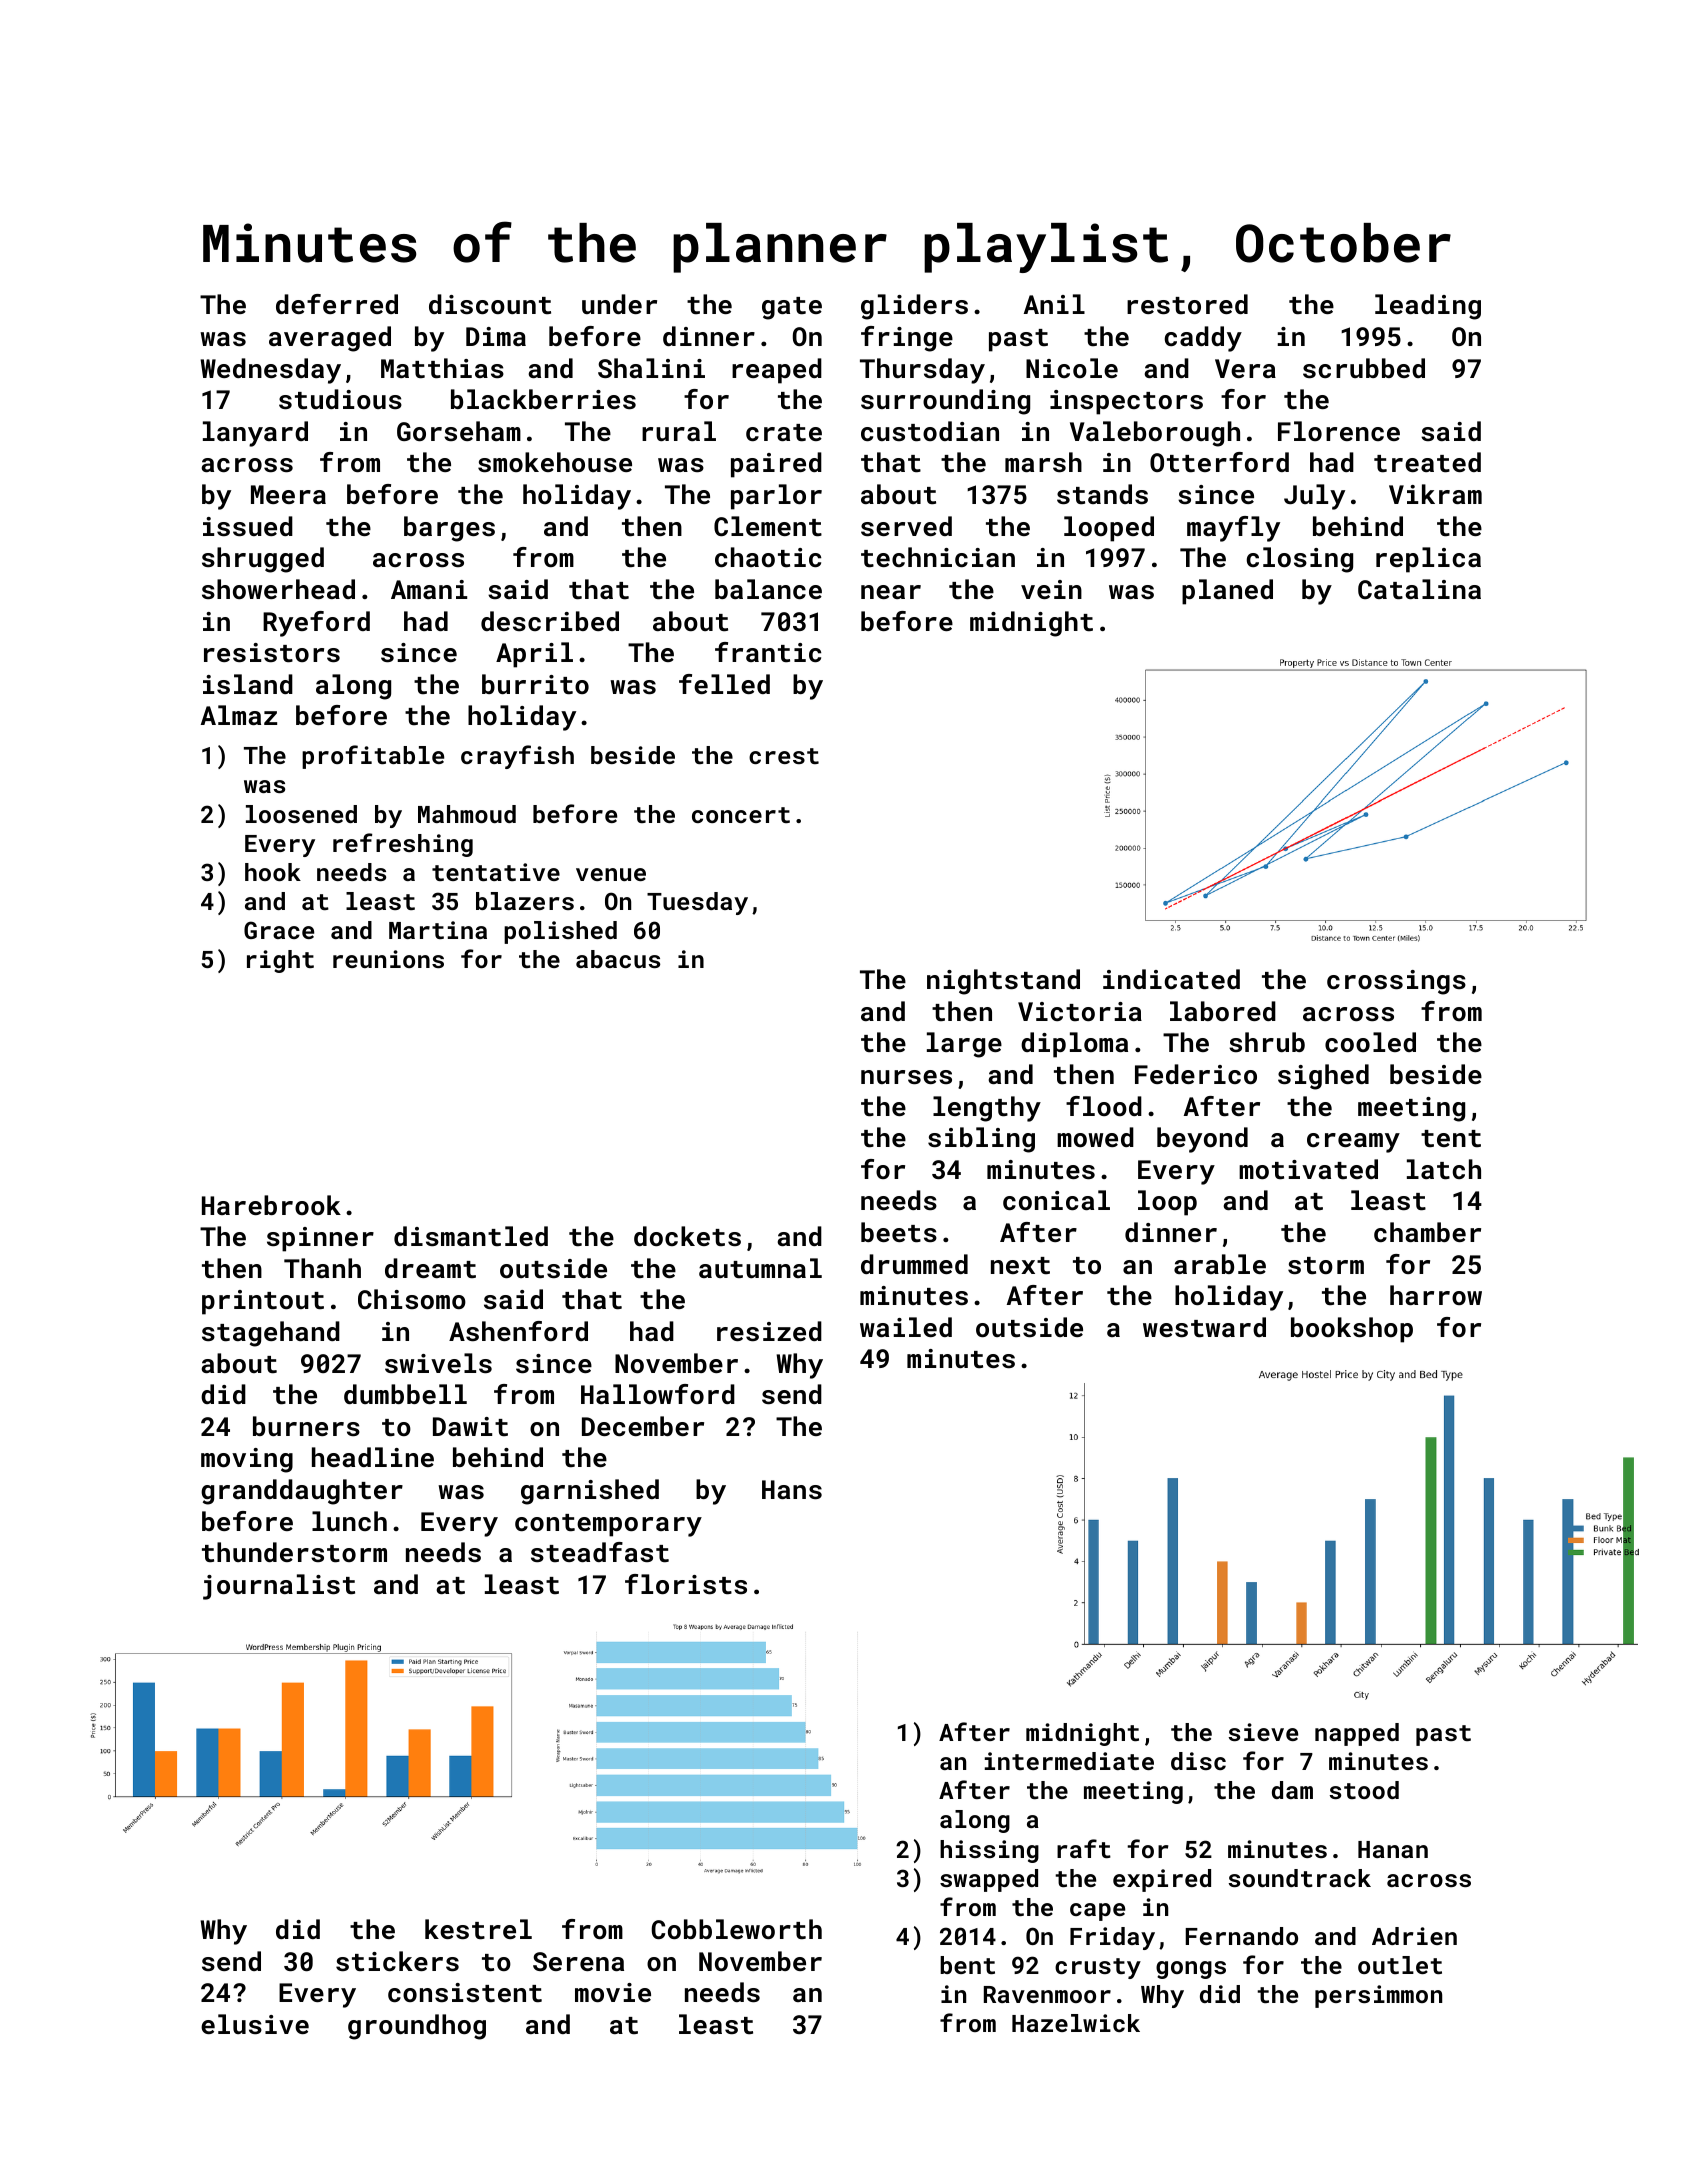 The width and height of the image is (1683, 2178). What do you see at coordinates (1076, 2023) in the image?
I see `Hazelwick` at bounding box center [1076, 2023].
